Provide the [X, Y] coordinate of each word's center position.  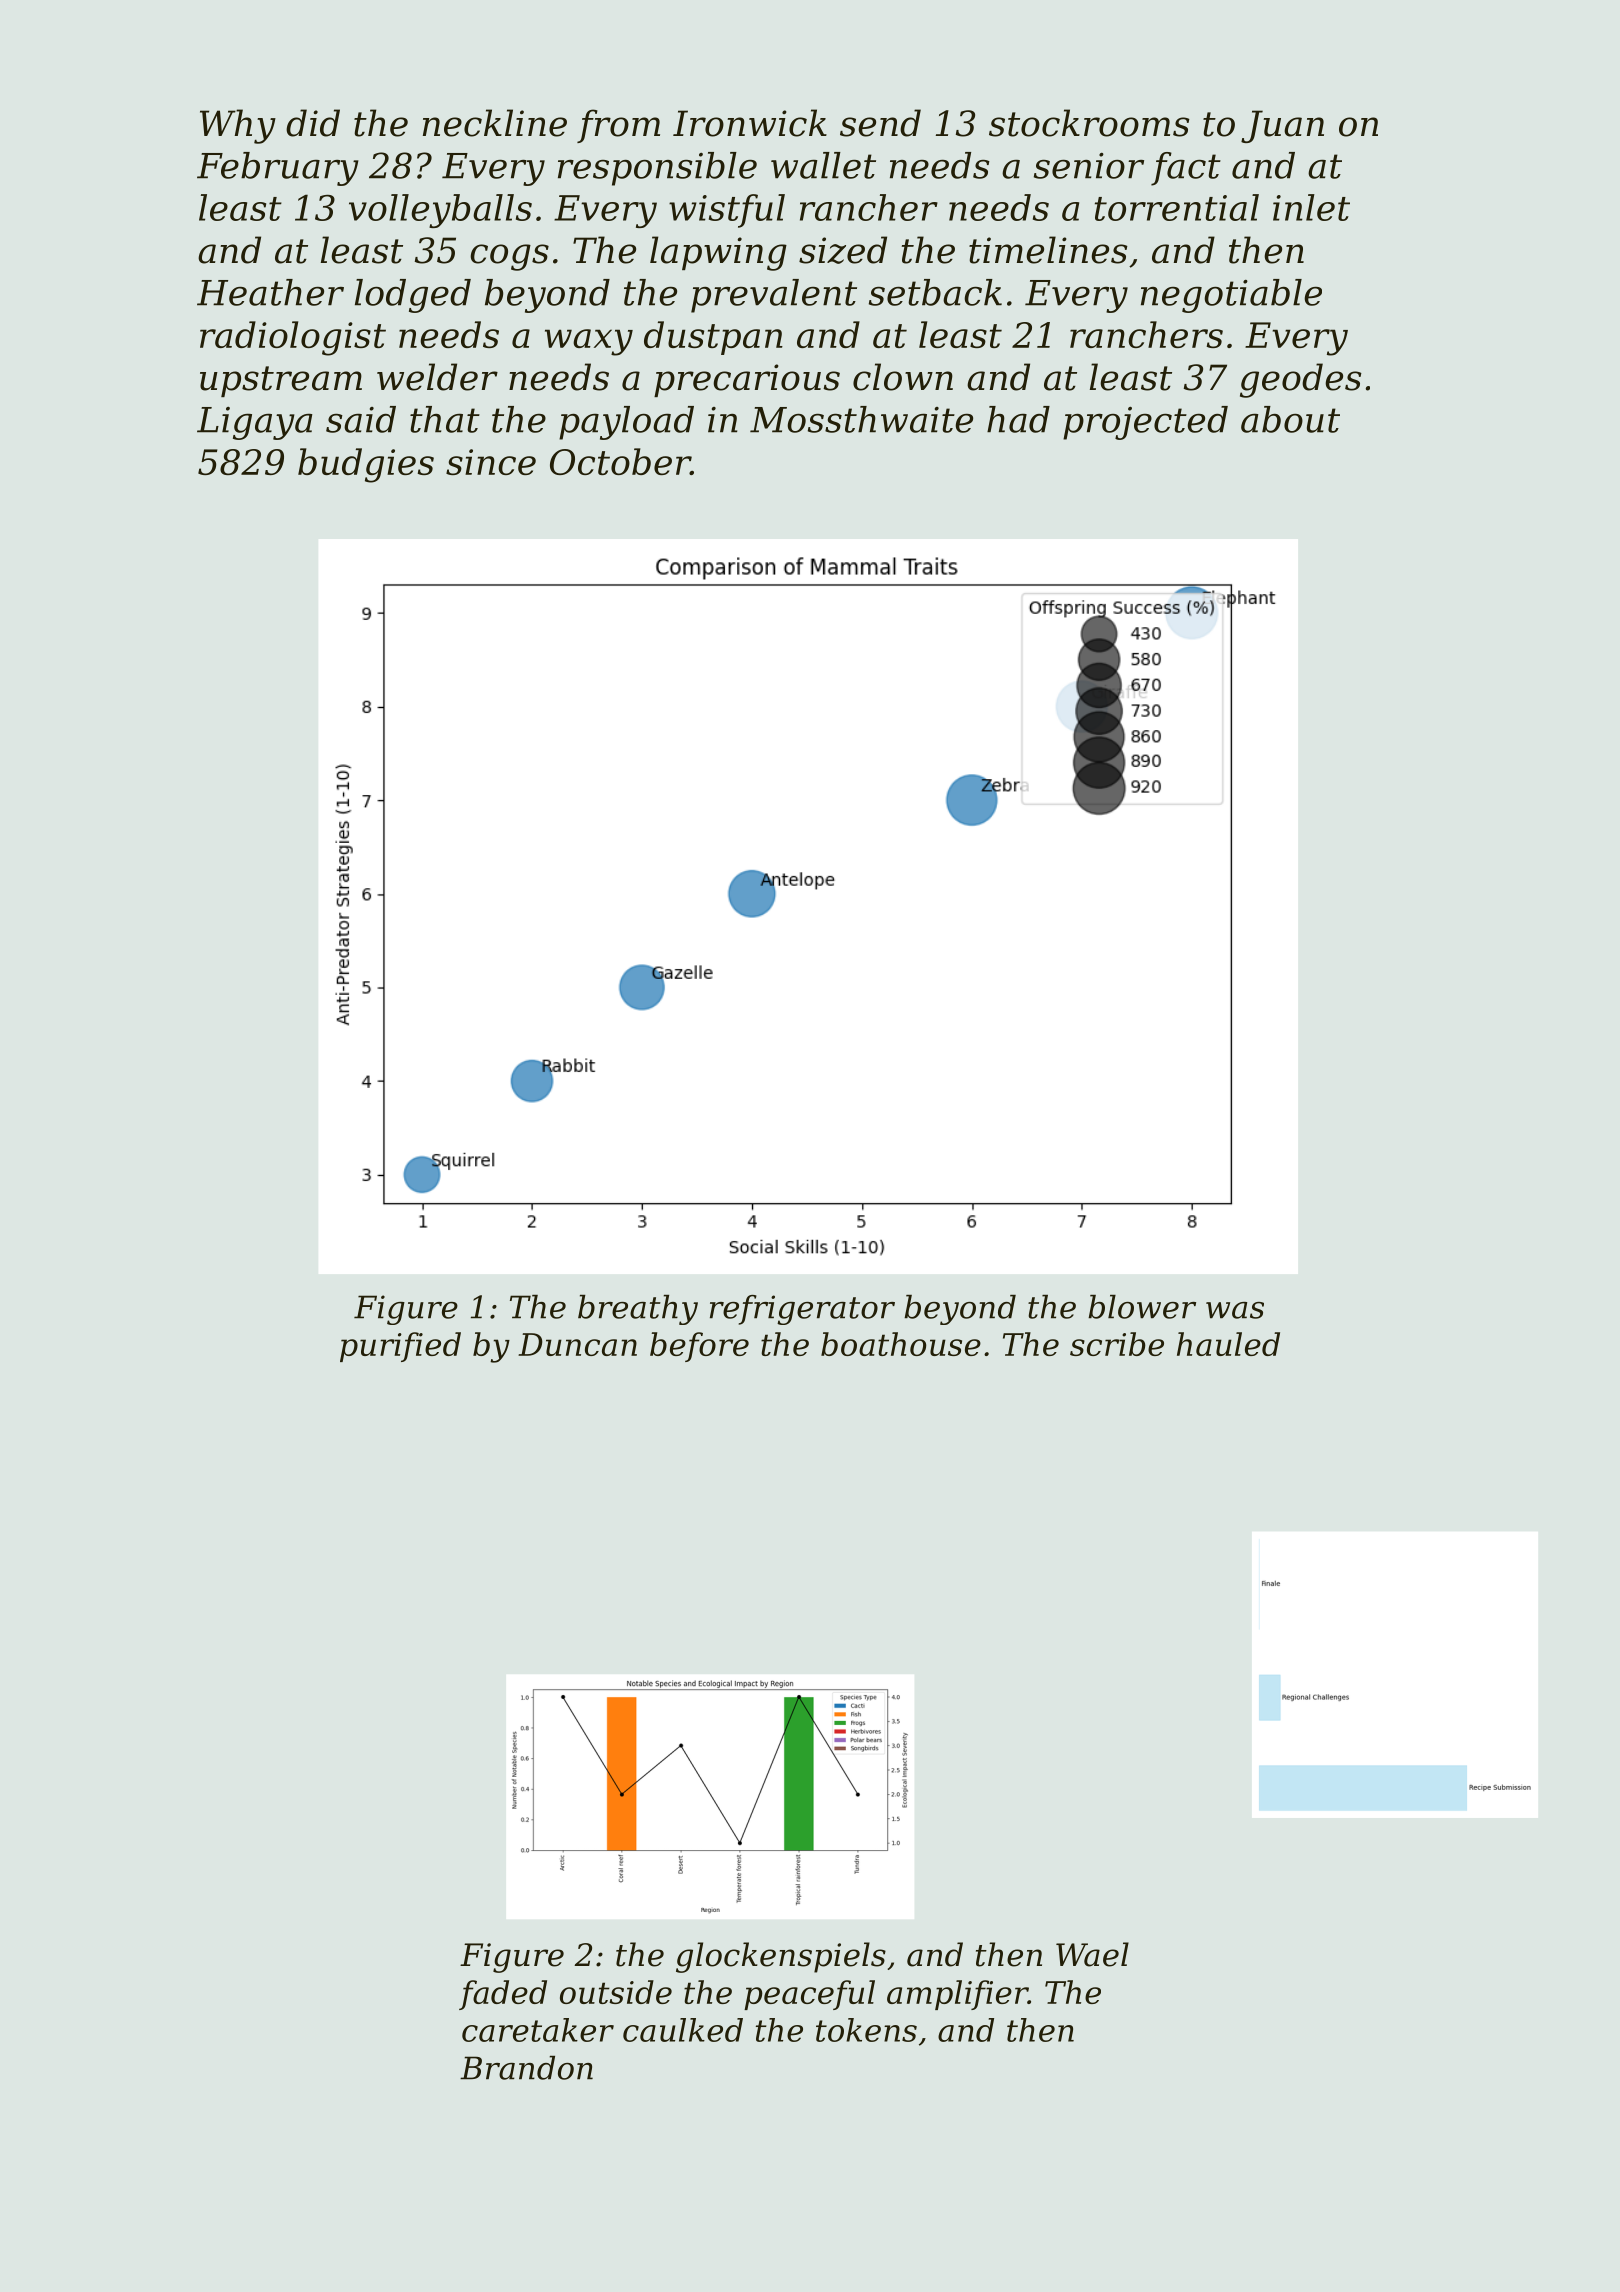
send [880, 123]
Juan [1282, 126]
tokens [866, 2030]
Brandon [526, 2068]
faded [503, 1995]
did [313, 123]
